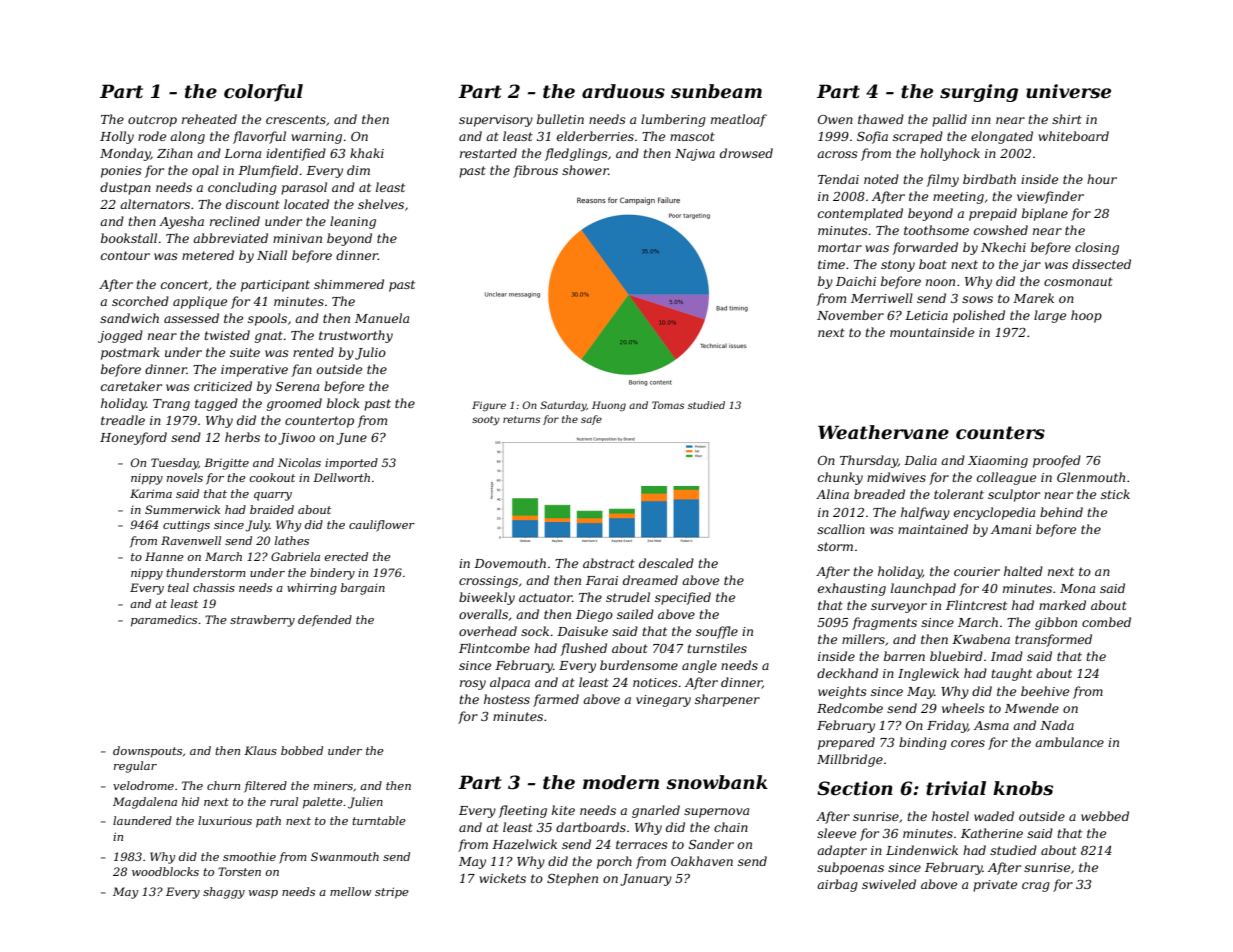  I want to click on Stephen, so click(572, 879).
